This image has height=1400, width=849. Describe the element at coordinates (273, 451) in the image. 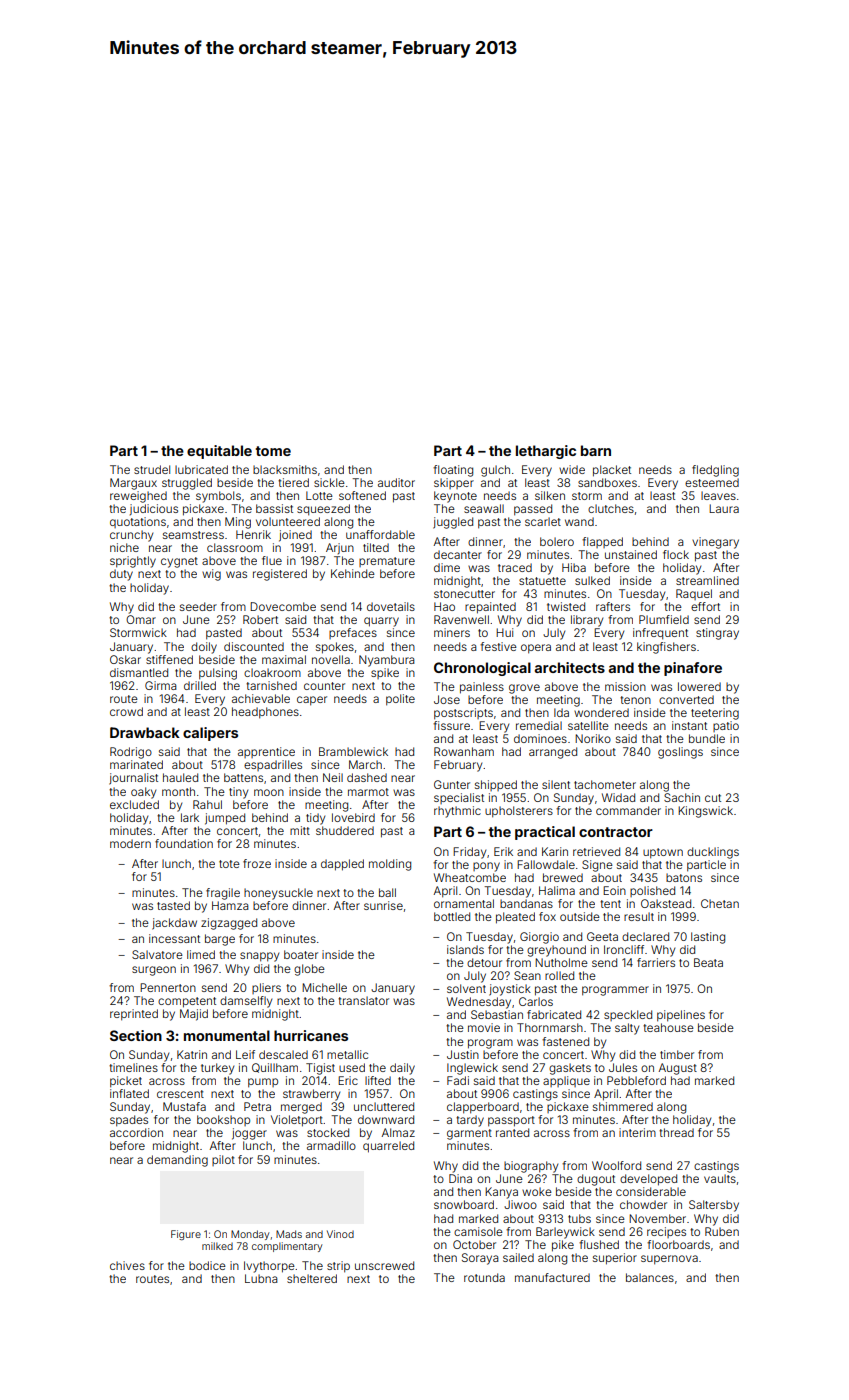

I see `tome` at that location.
